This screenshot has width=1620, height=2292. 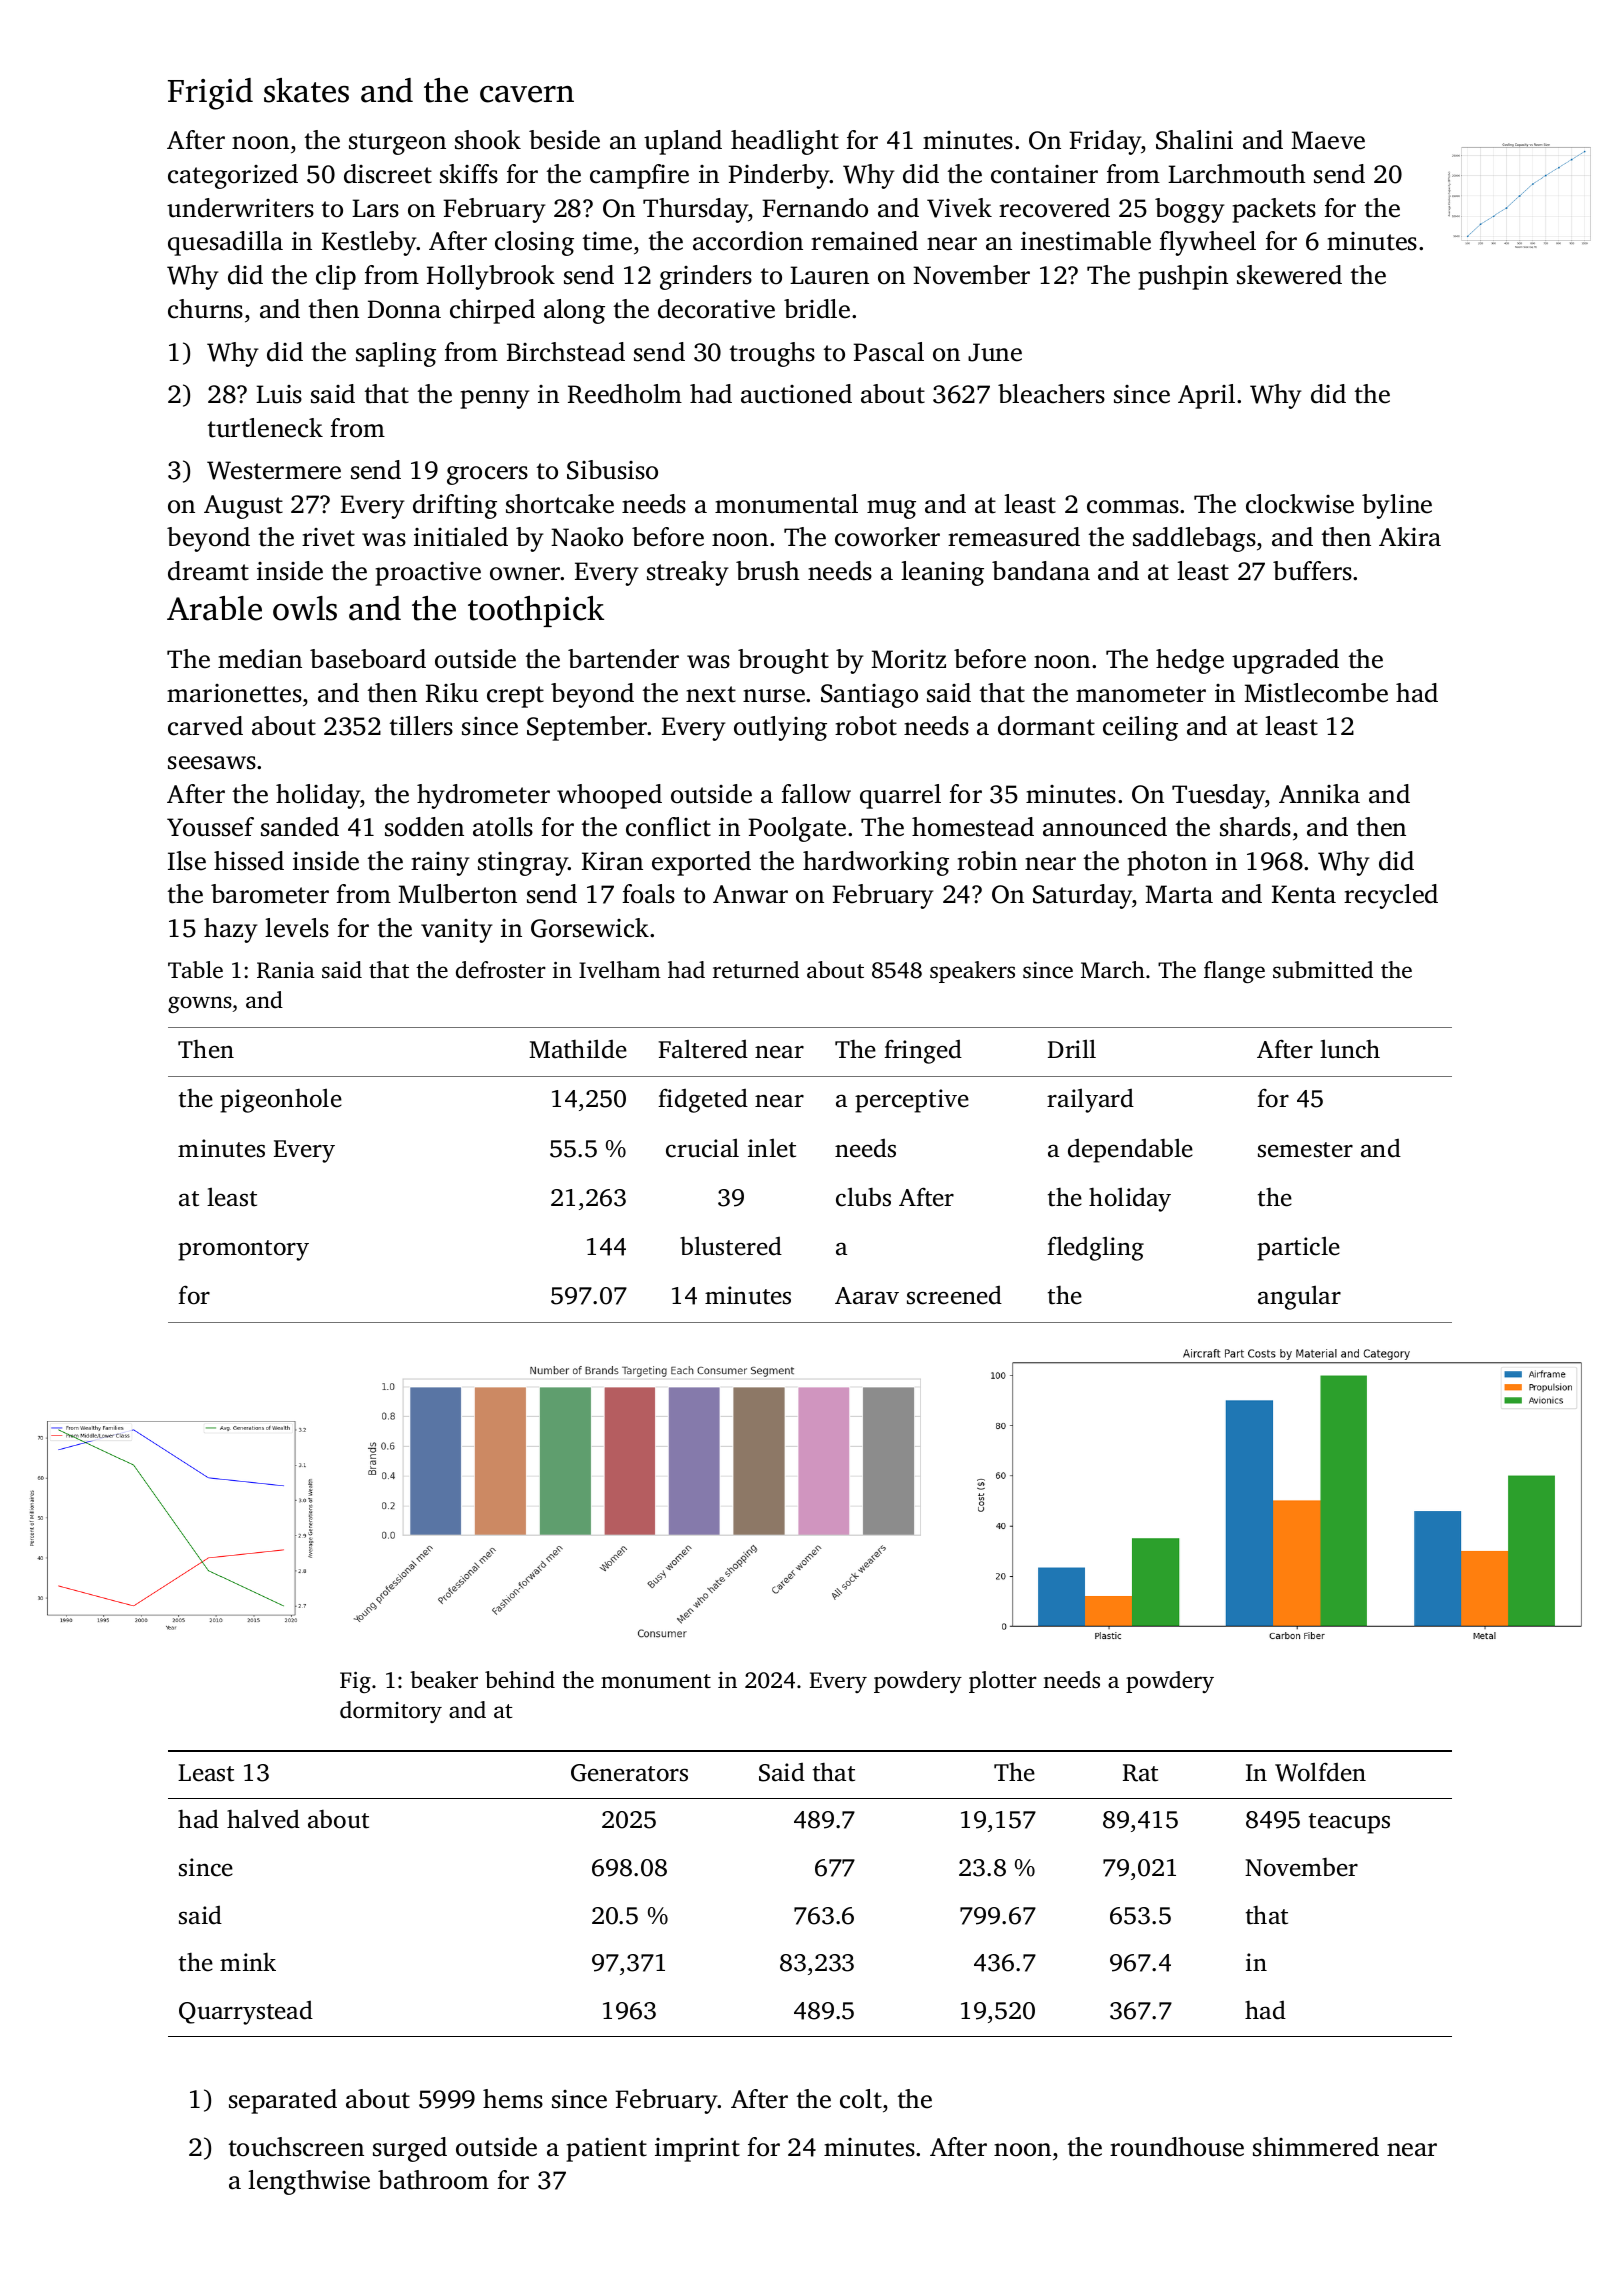 What do you see at coordinates (210, 827) in the screenshot?
I see `Youssef` at bounding box center [210, 827].
